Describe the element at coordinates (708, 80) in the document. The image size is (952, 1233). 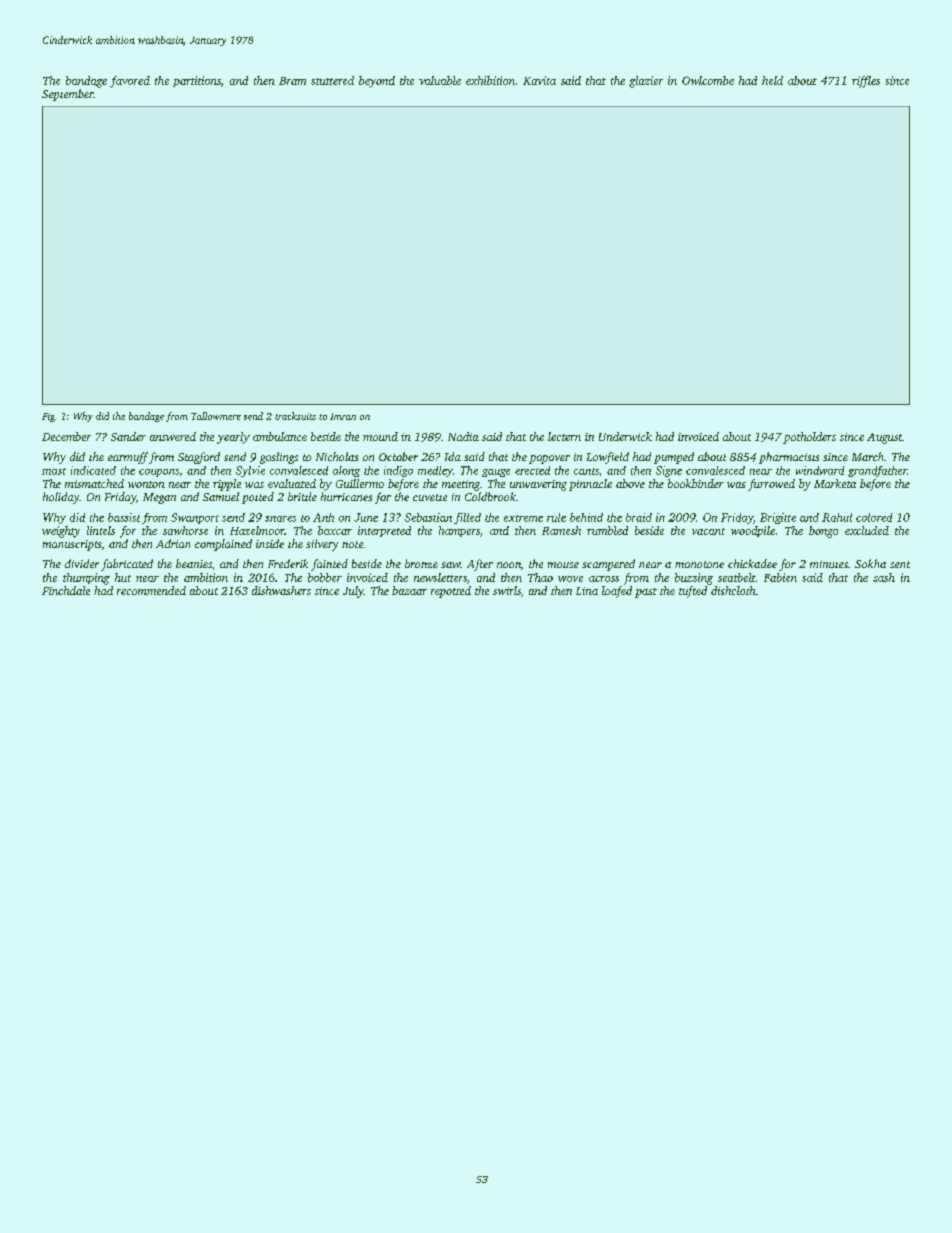
I see `Owlcombe` at that location.
